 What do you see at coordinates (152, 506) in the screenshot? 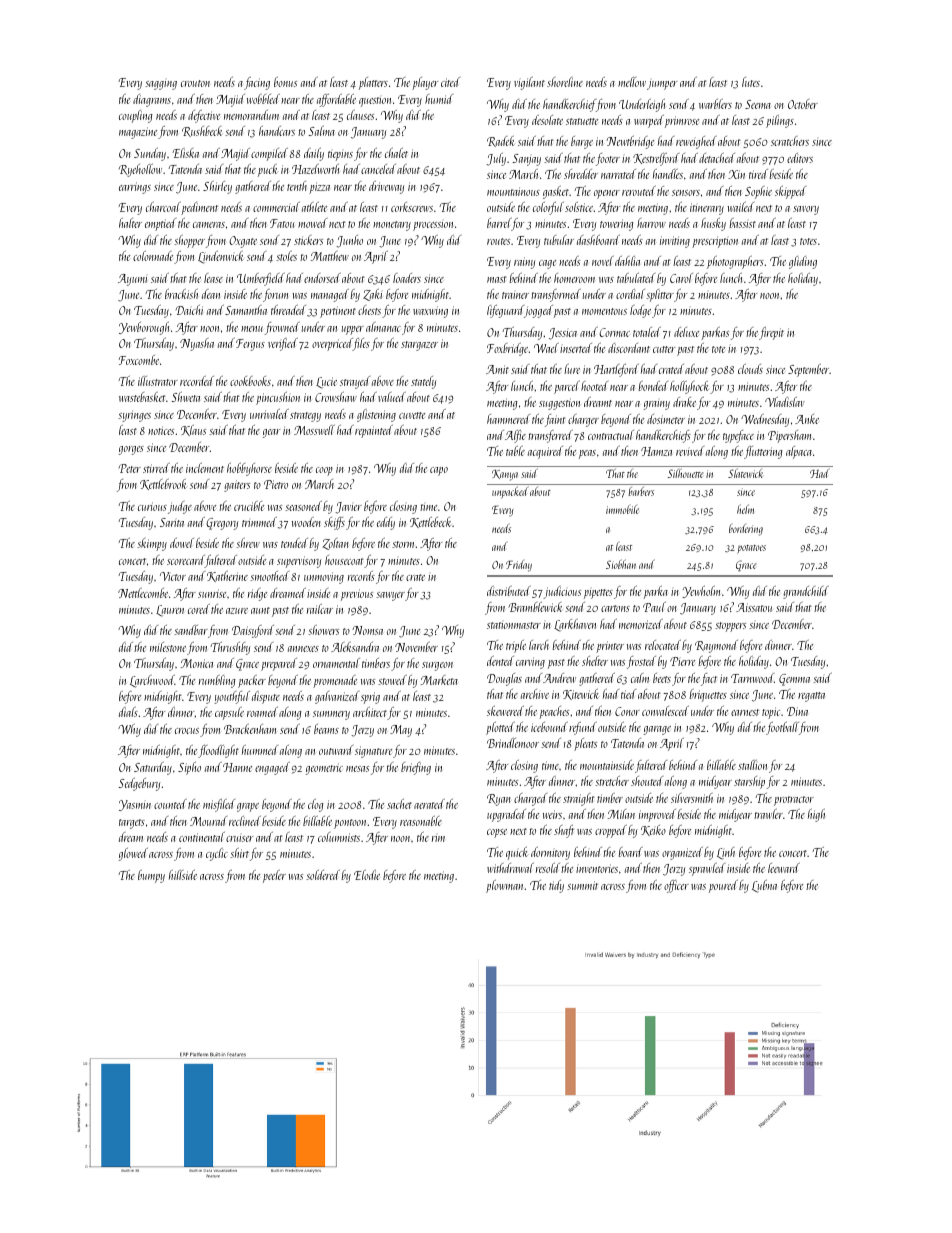
I see `curious` at bounding box center [152, 506].
